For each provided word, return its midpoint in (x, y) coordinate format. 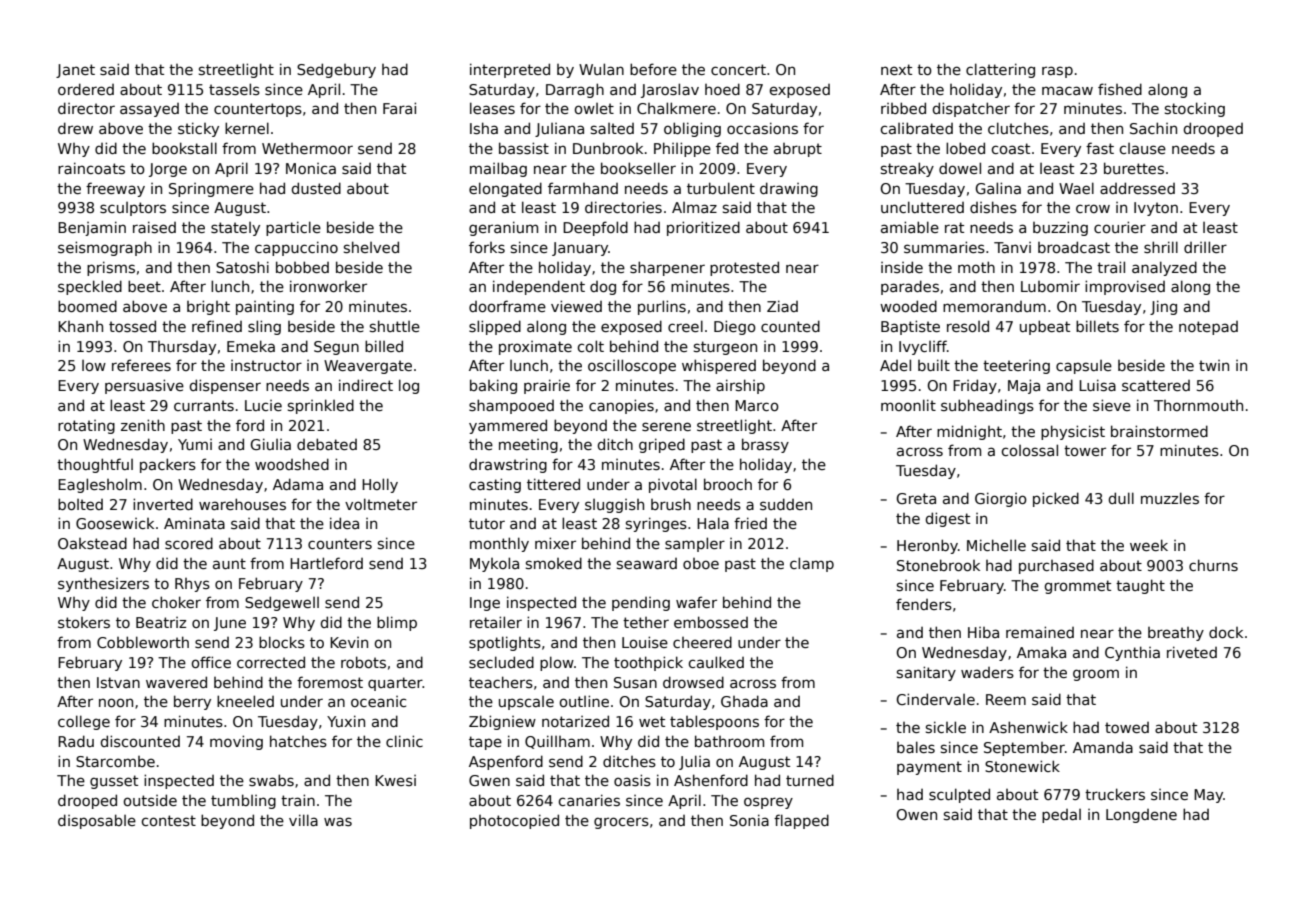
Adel (895, 365)
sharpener (667, 268)
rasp (1057, 72)
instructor (266, 365)
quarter (395, 684)
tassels (234, 89)
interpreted (510, 70)
